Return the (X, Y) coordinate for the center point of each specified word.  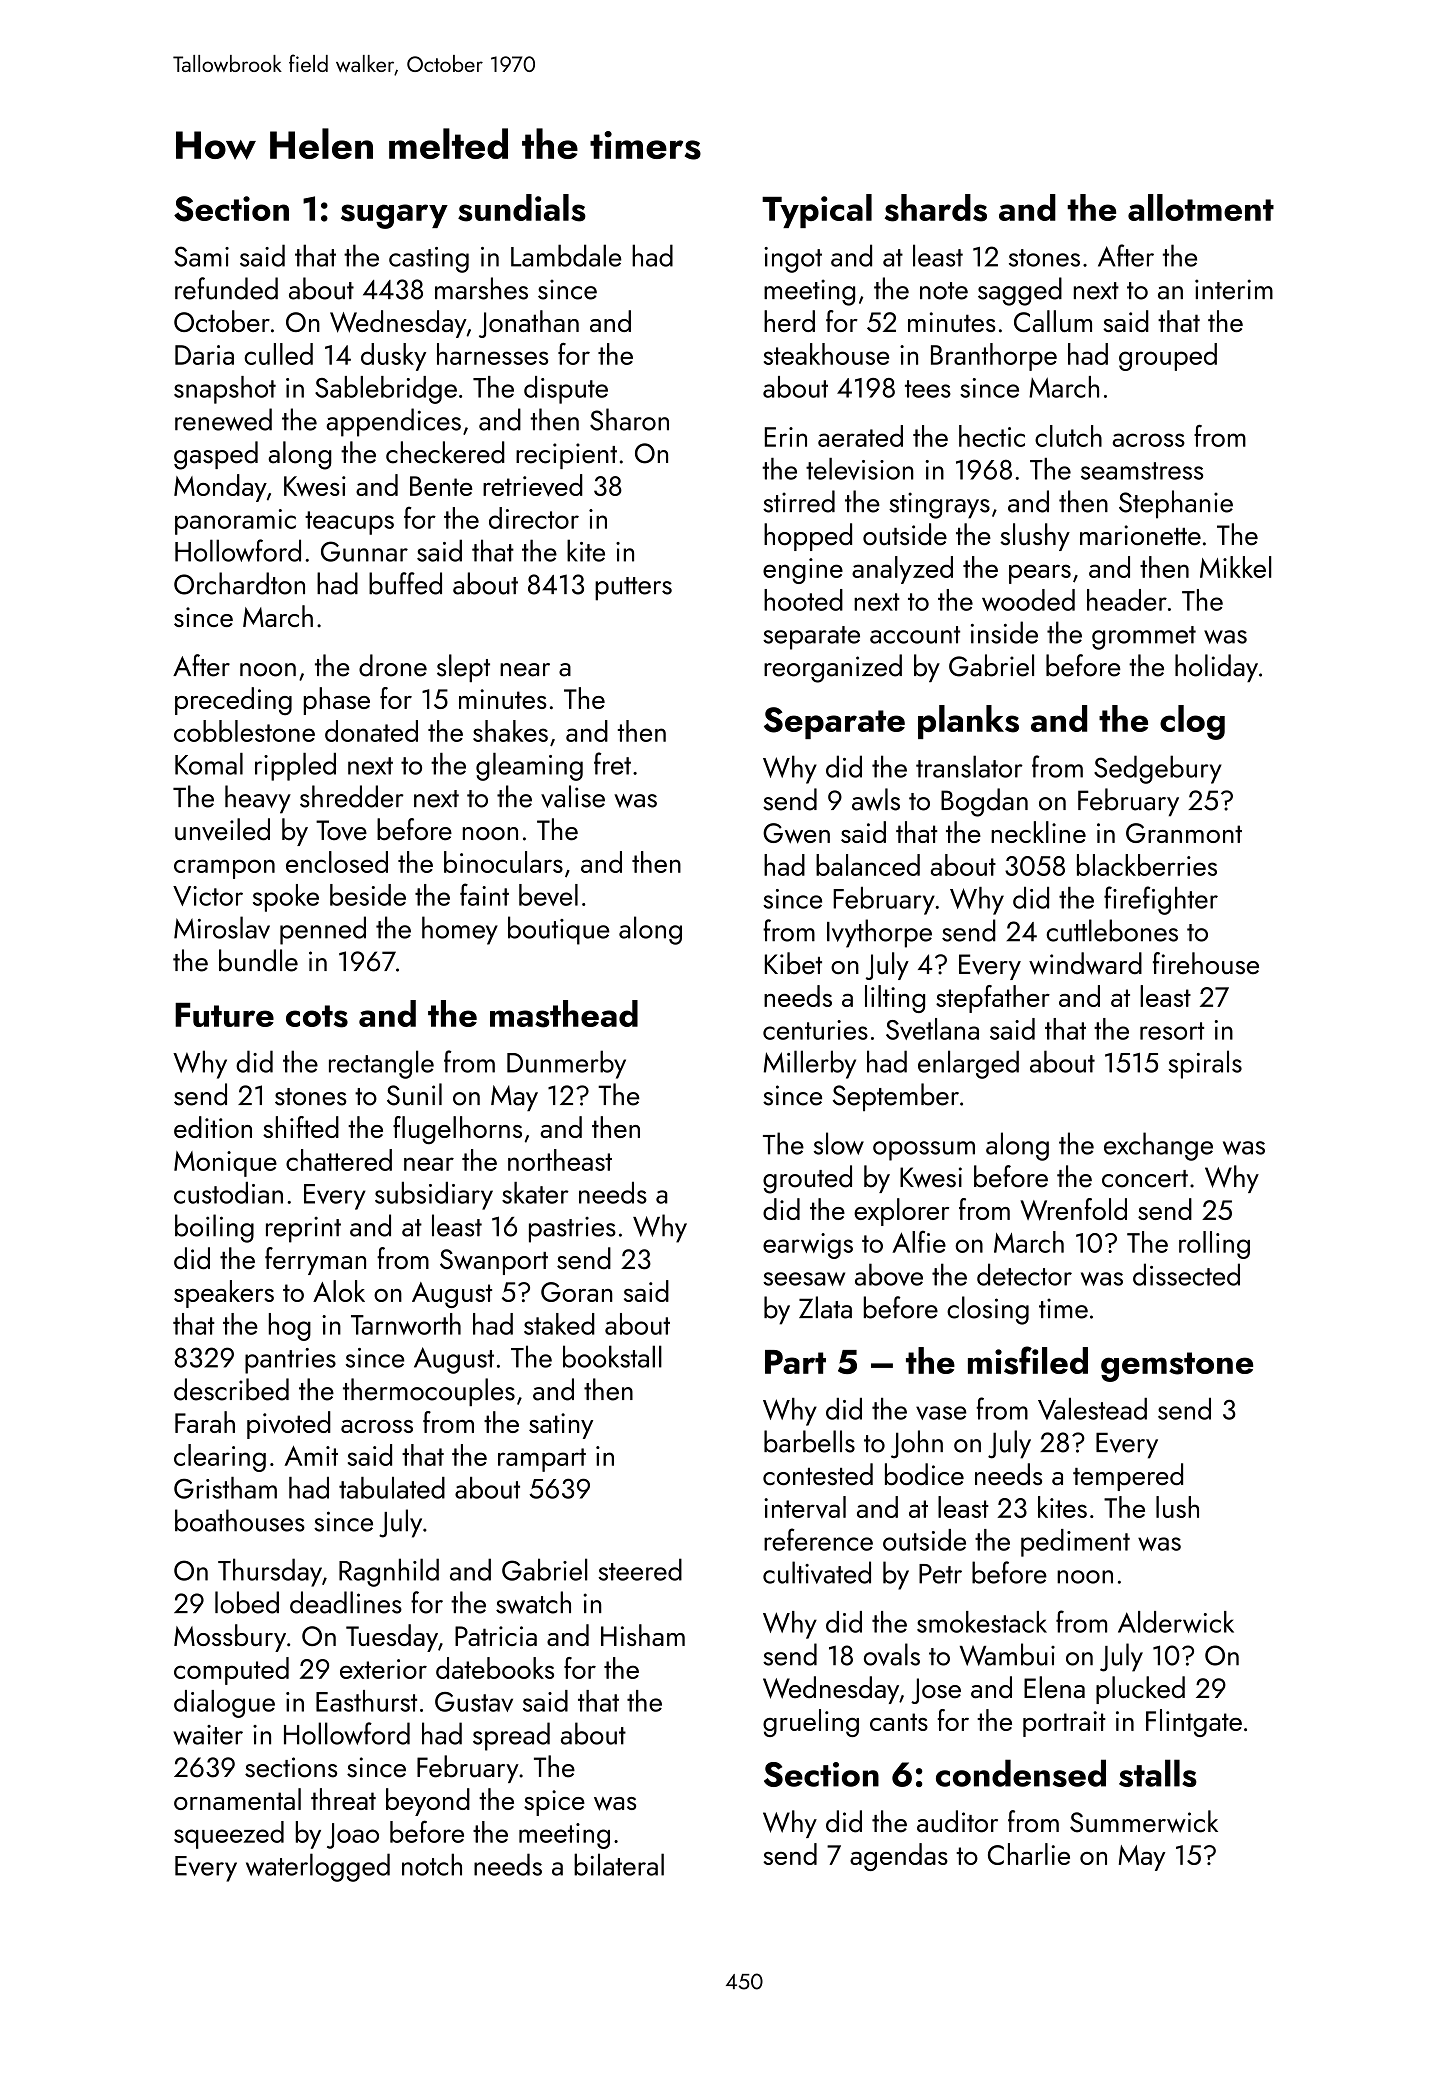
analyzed (902, 570)
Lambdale (566, 255)
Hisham (643, 1635)
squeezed (229, 1835)
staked (559, 1324)
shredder (352, 796)
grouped (1168, 357)
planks (968, 722)
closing (988, 1310)
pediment (1075, 1543)
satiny (561, 1426)
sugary (394, 216)
